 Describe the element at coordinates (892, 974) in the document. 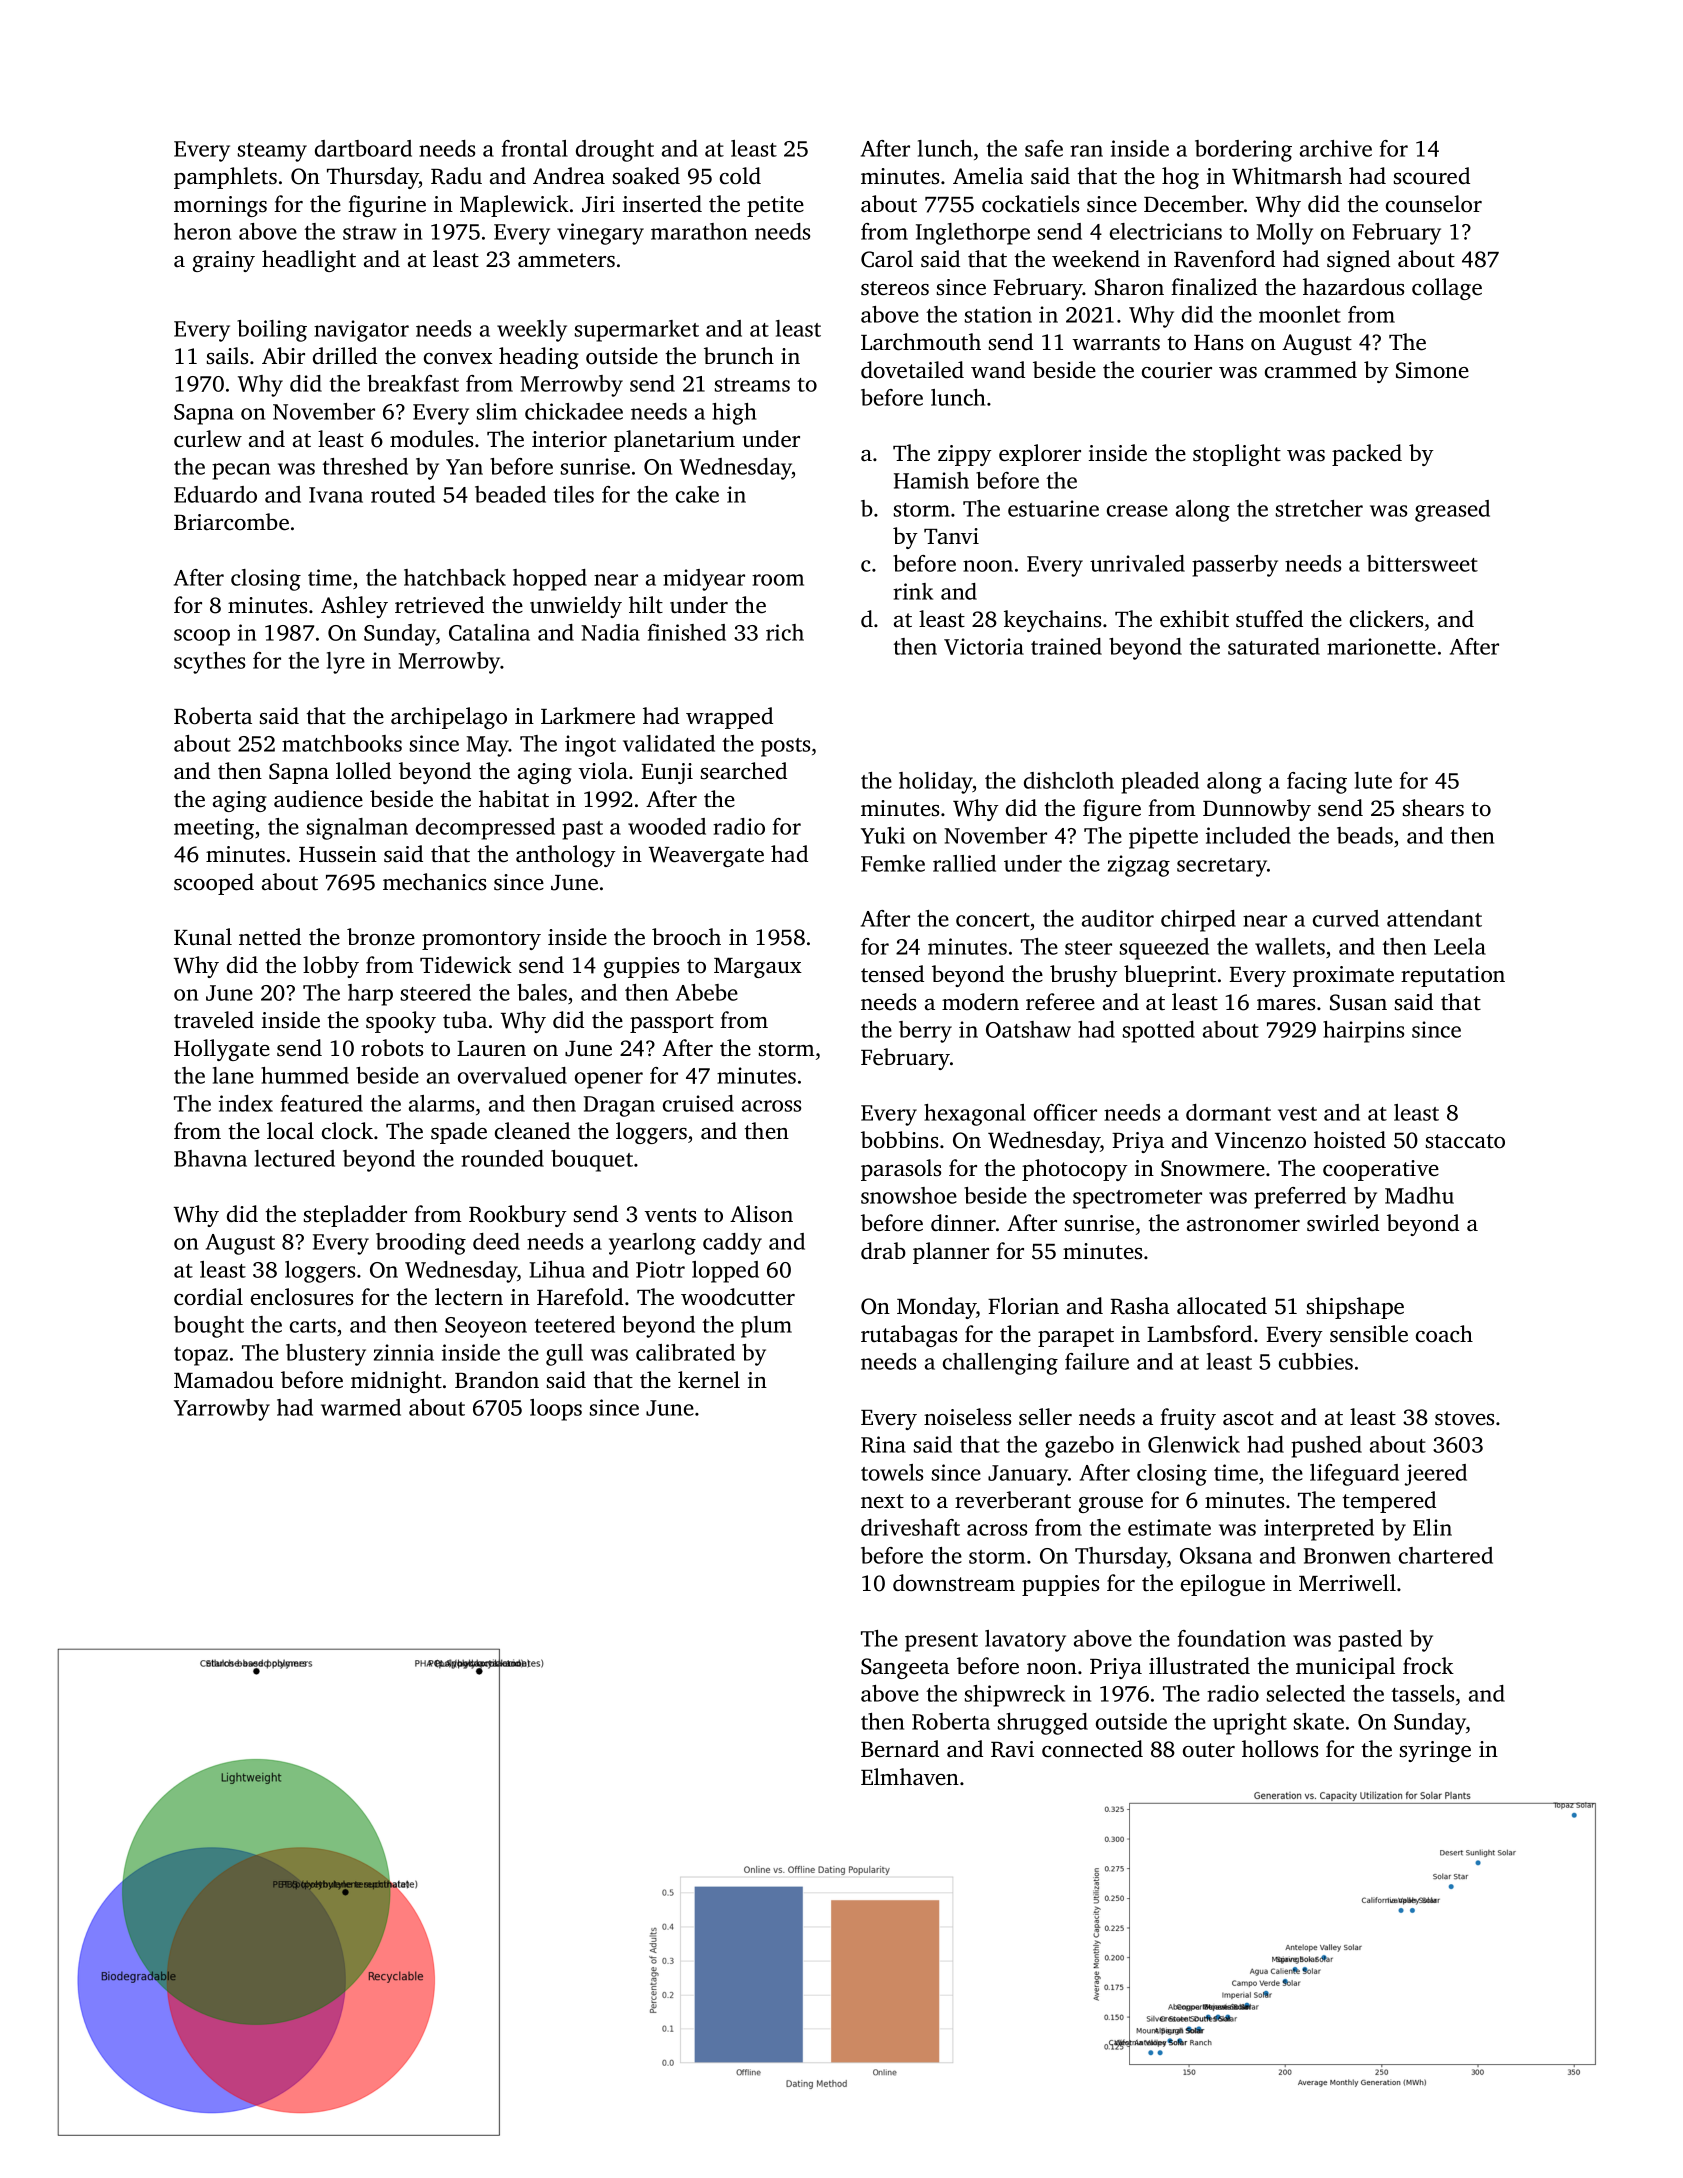

I see `tensed` at that location.
